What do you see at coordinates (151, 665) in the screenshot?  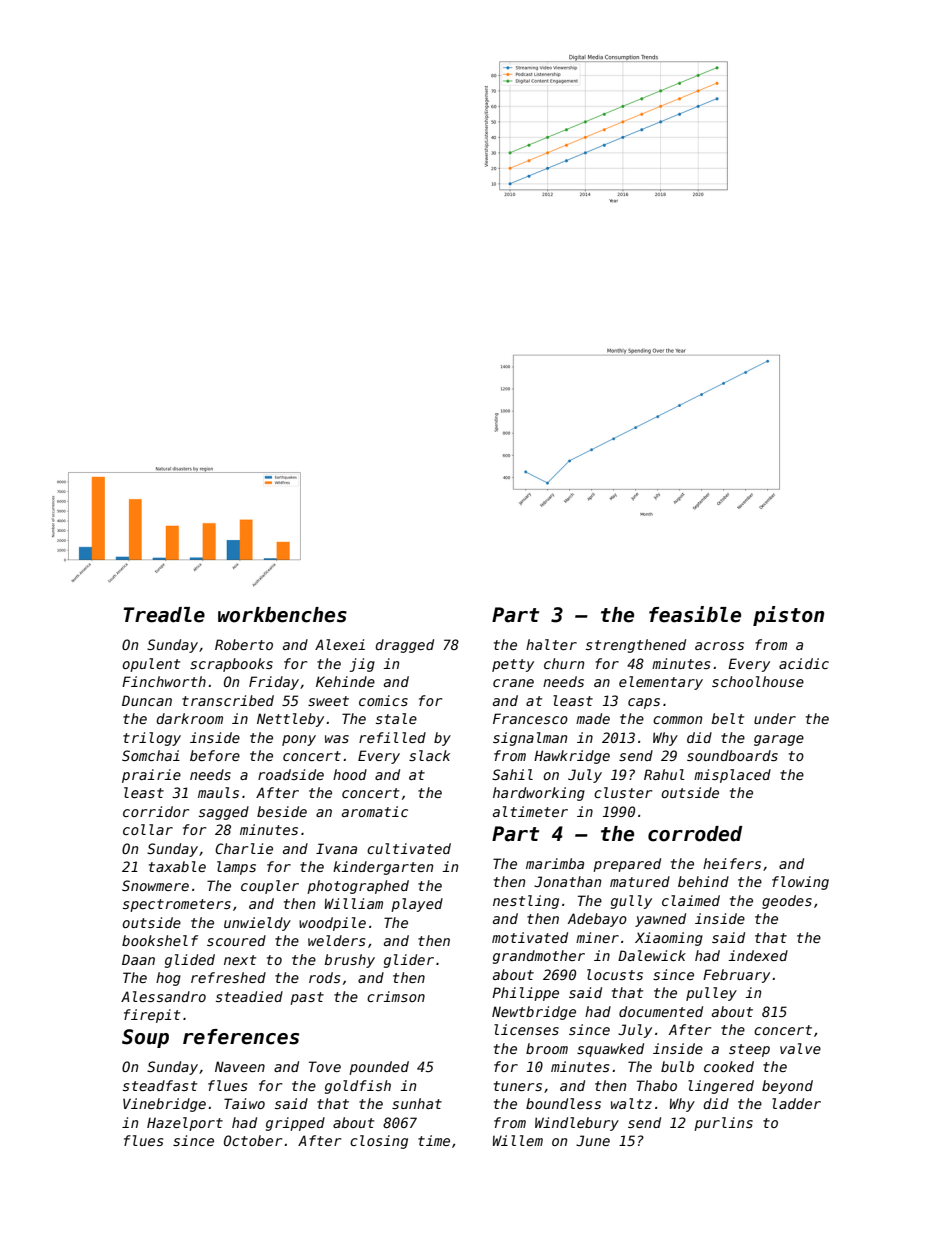 I see `opulent` at bounding box center [151, 665].
